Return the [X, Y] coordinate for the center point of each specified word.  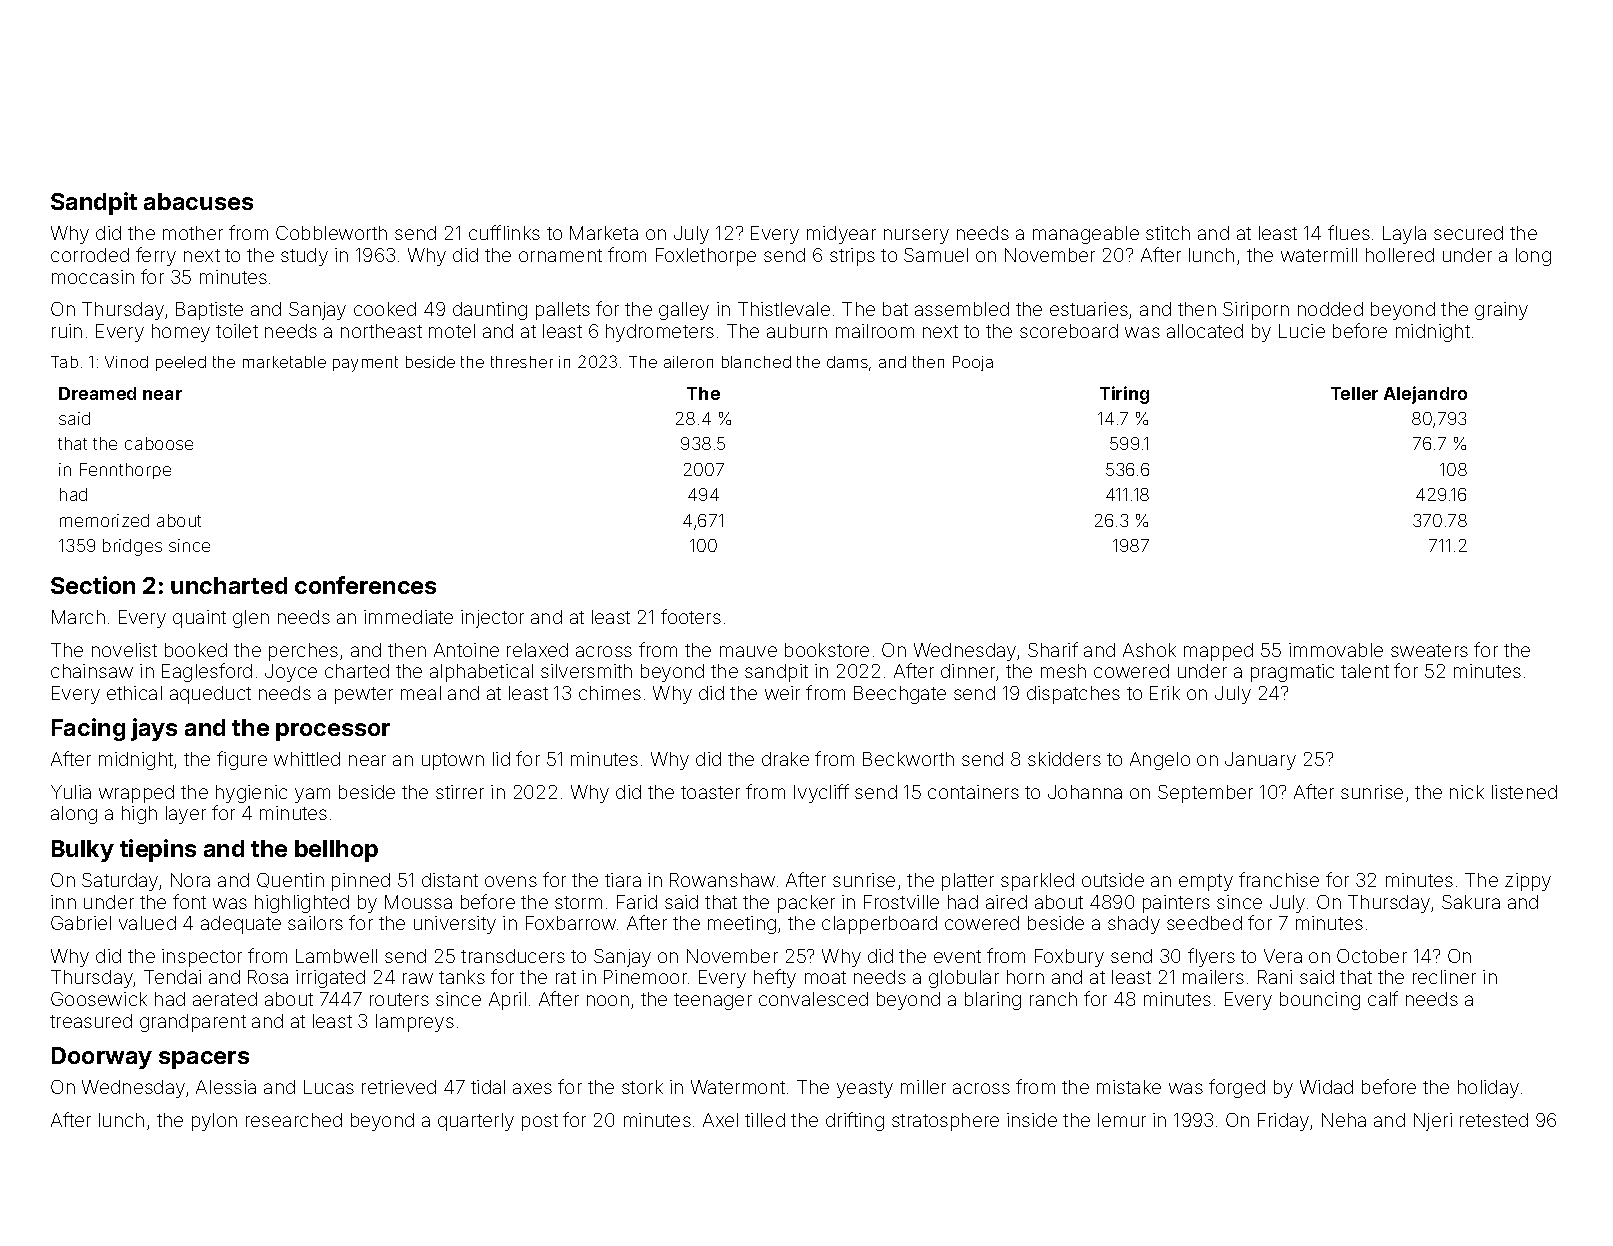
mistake [1129, 1087]
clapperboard [879, 925]
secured [1468, 233]
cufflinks [504, 232]
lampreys [415, 1023]
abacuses [198, 201]
